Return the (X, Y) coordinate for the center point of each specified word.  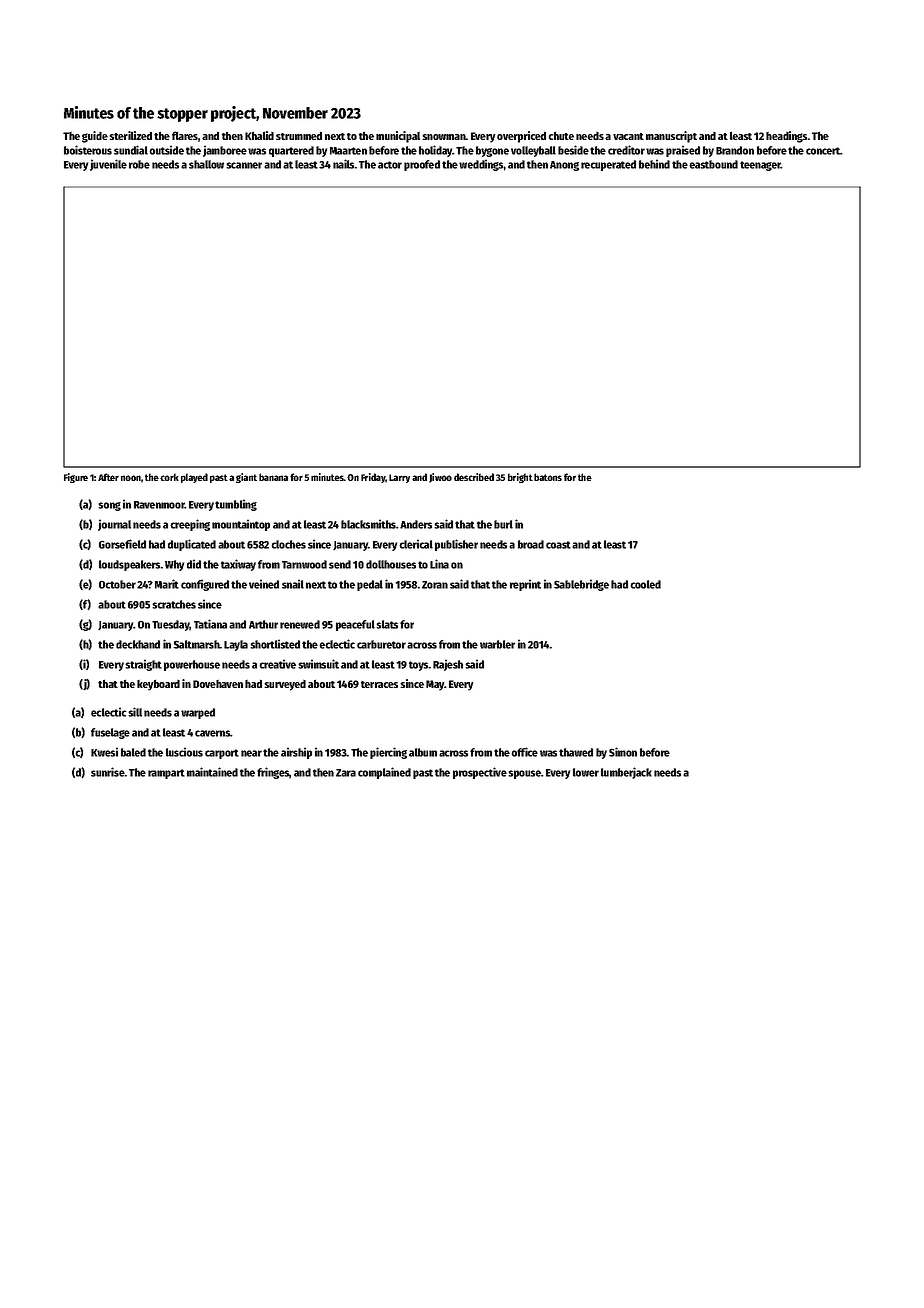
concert (823, 151)
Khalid (259, 135)
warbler (497, 644)
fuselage (110, 733)
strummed (299, 135)
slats (387, 624)
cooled (646, 584)
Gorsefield (122, 544)
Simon (623, 752)
